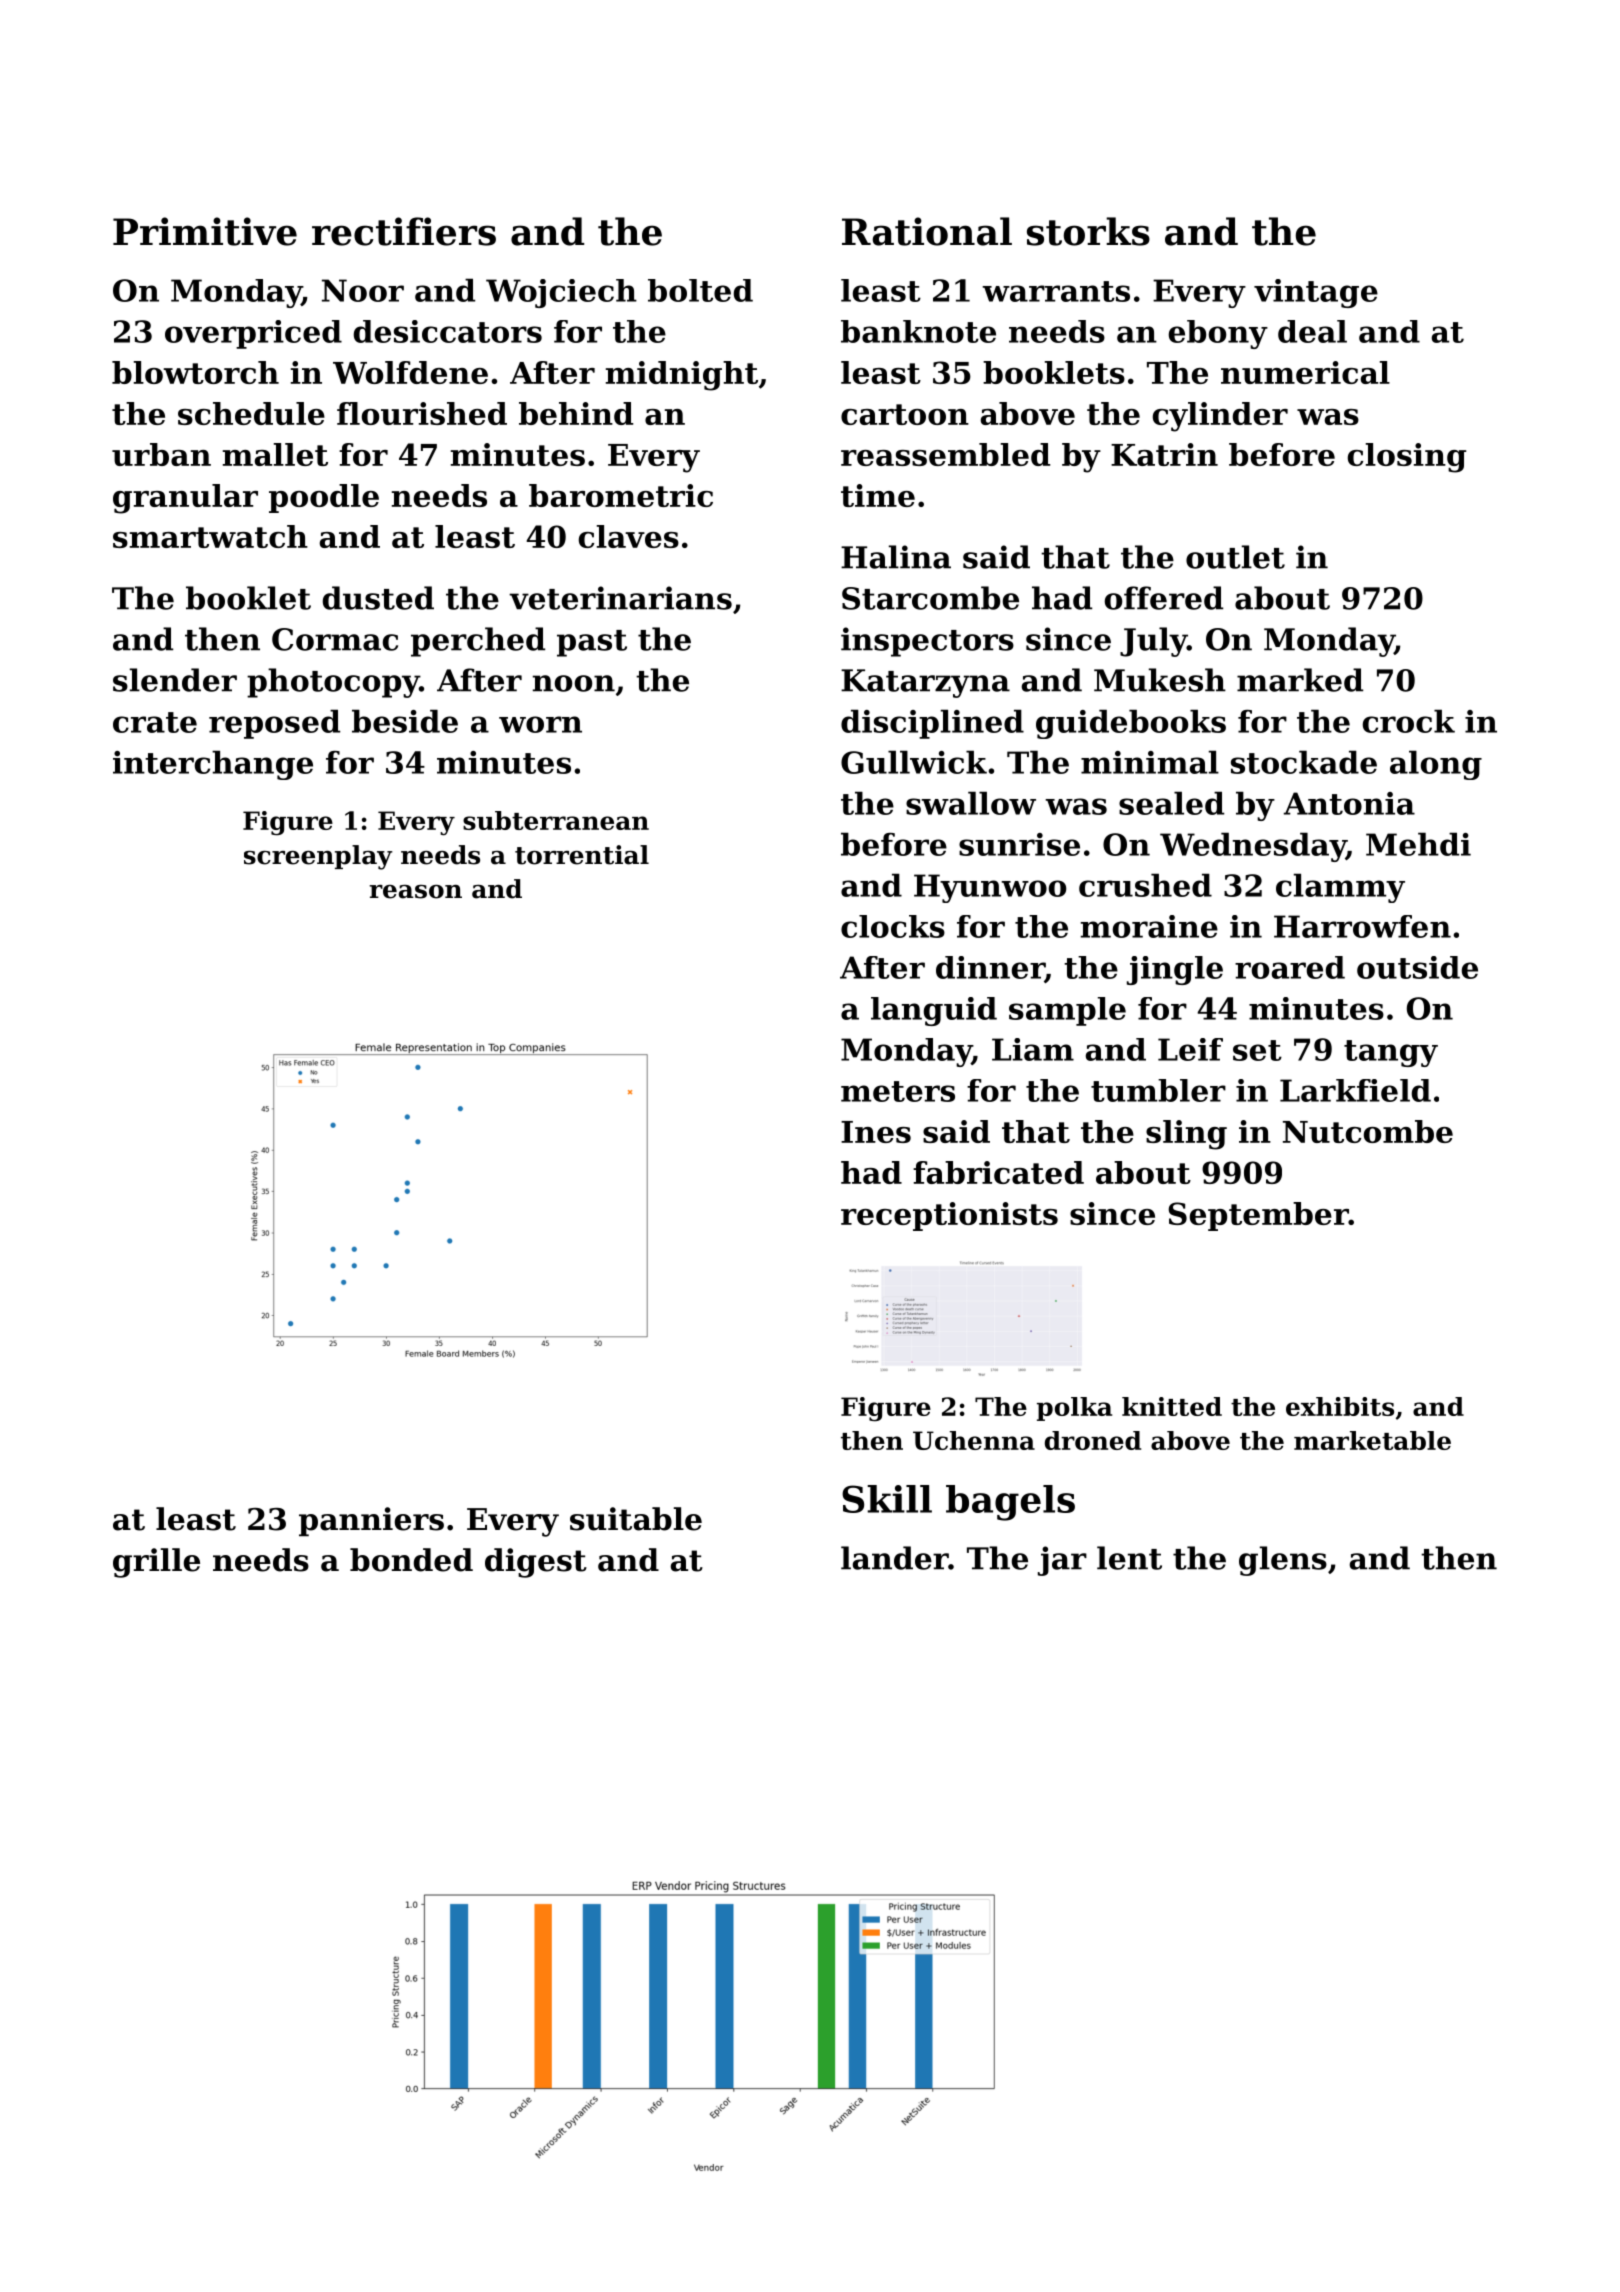 Image resolution: width=1620 pixels, height=2292 pixels. I want to click on storks, so click(1088, 231).
